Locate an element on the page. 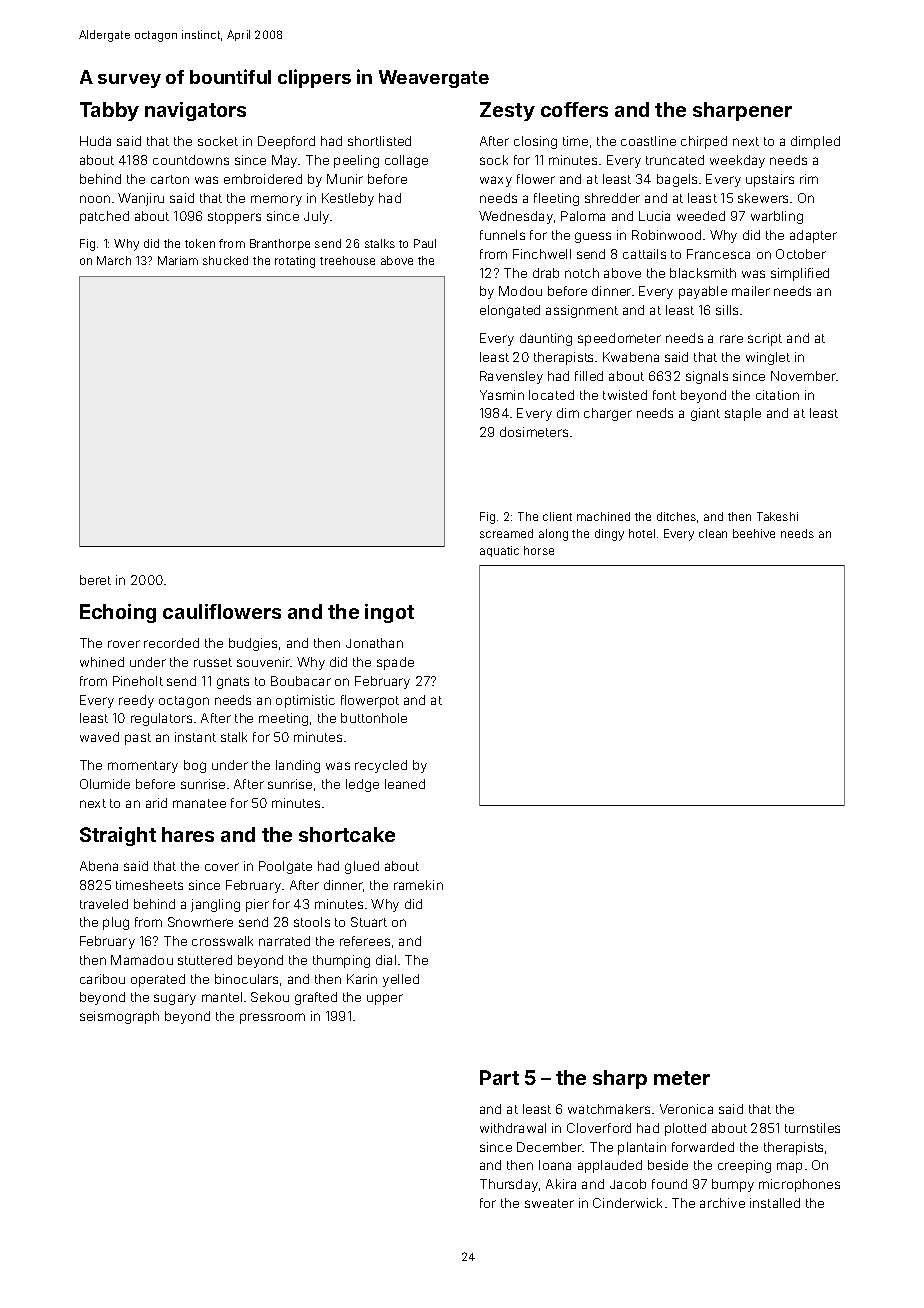 The height and width of the image is (1308, 924). landing is located at coordinates (298, 766).
